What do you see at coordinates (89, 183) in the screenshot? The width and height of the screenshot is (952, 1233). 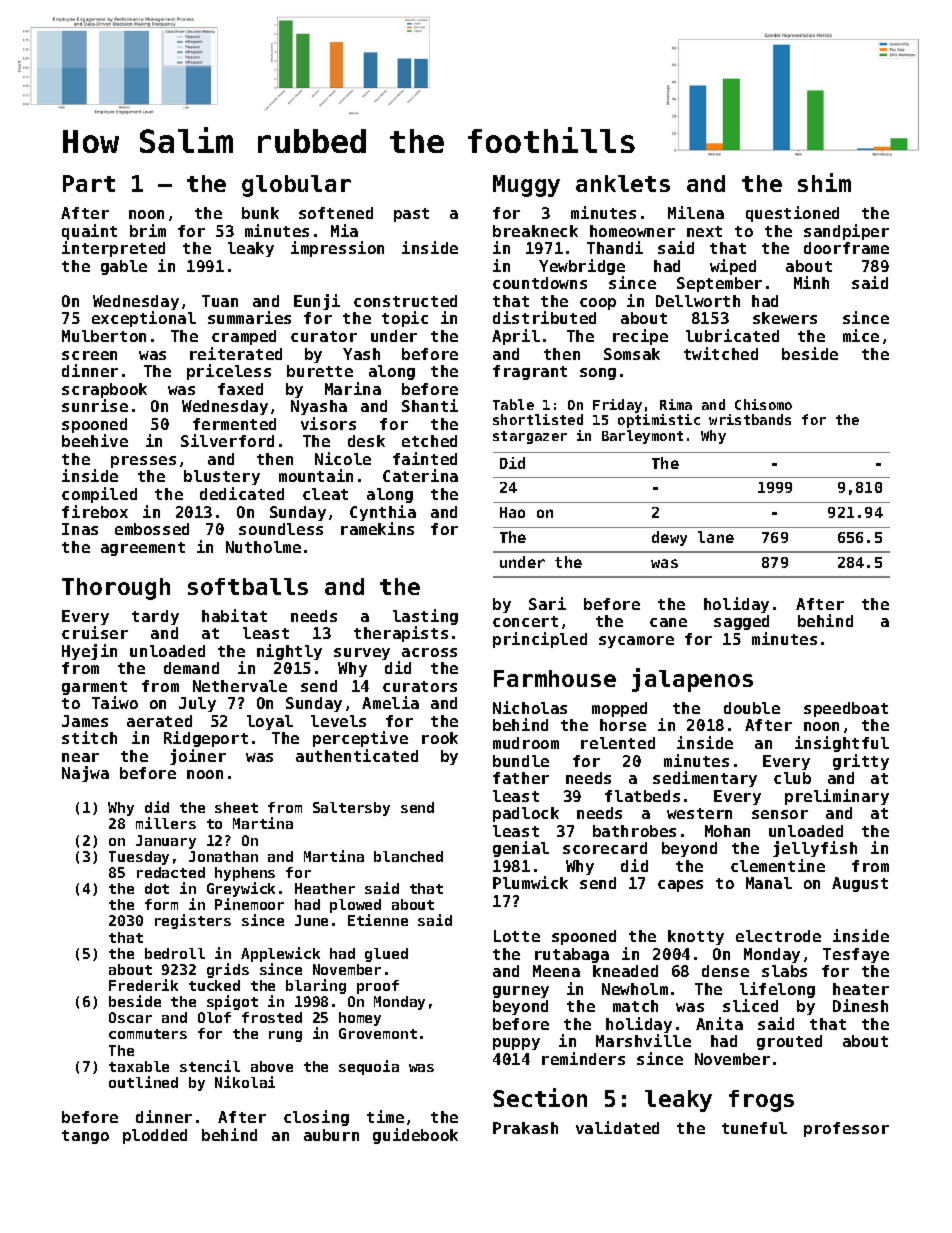 I see `Part` at bounding box center [89, 183].
